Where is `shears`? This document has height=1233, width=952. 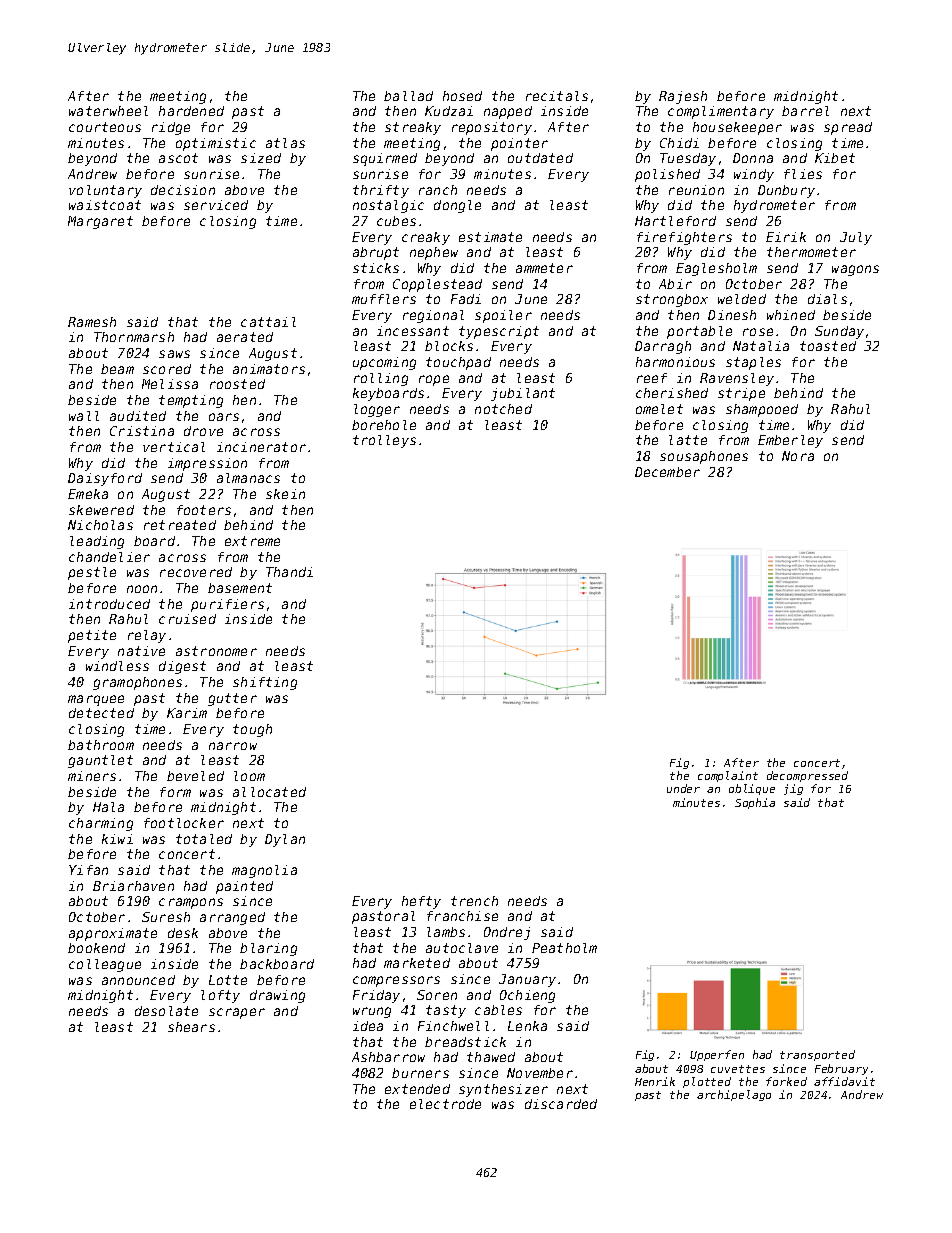 shears is located at coordinates (191, 1027).
